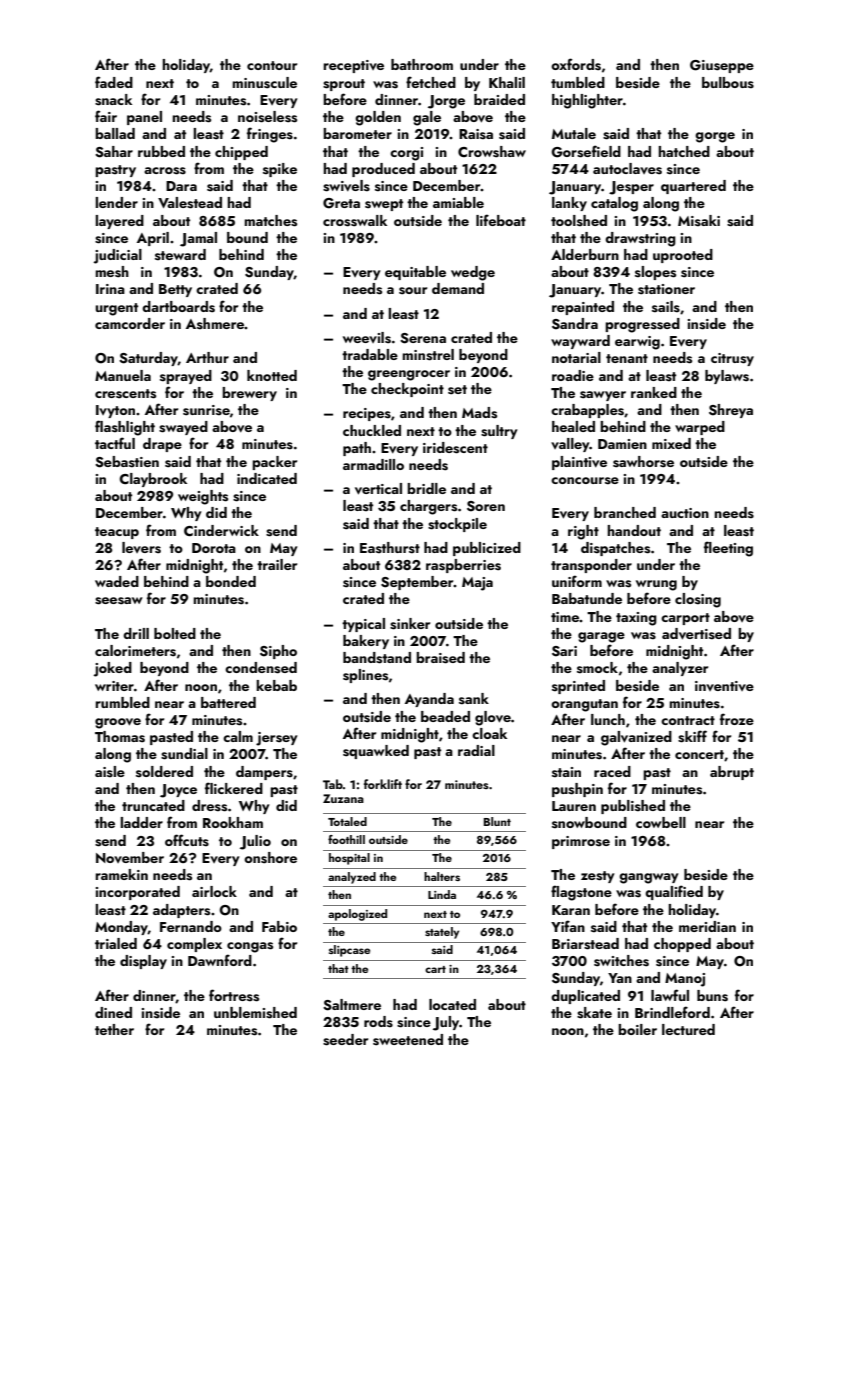  I want to click on Easthurst, so click(390, 548).
